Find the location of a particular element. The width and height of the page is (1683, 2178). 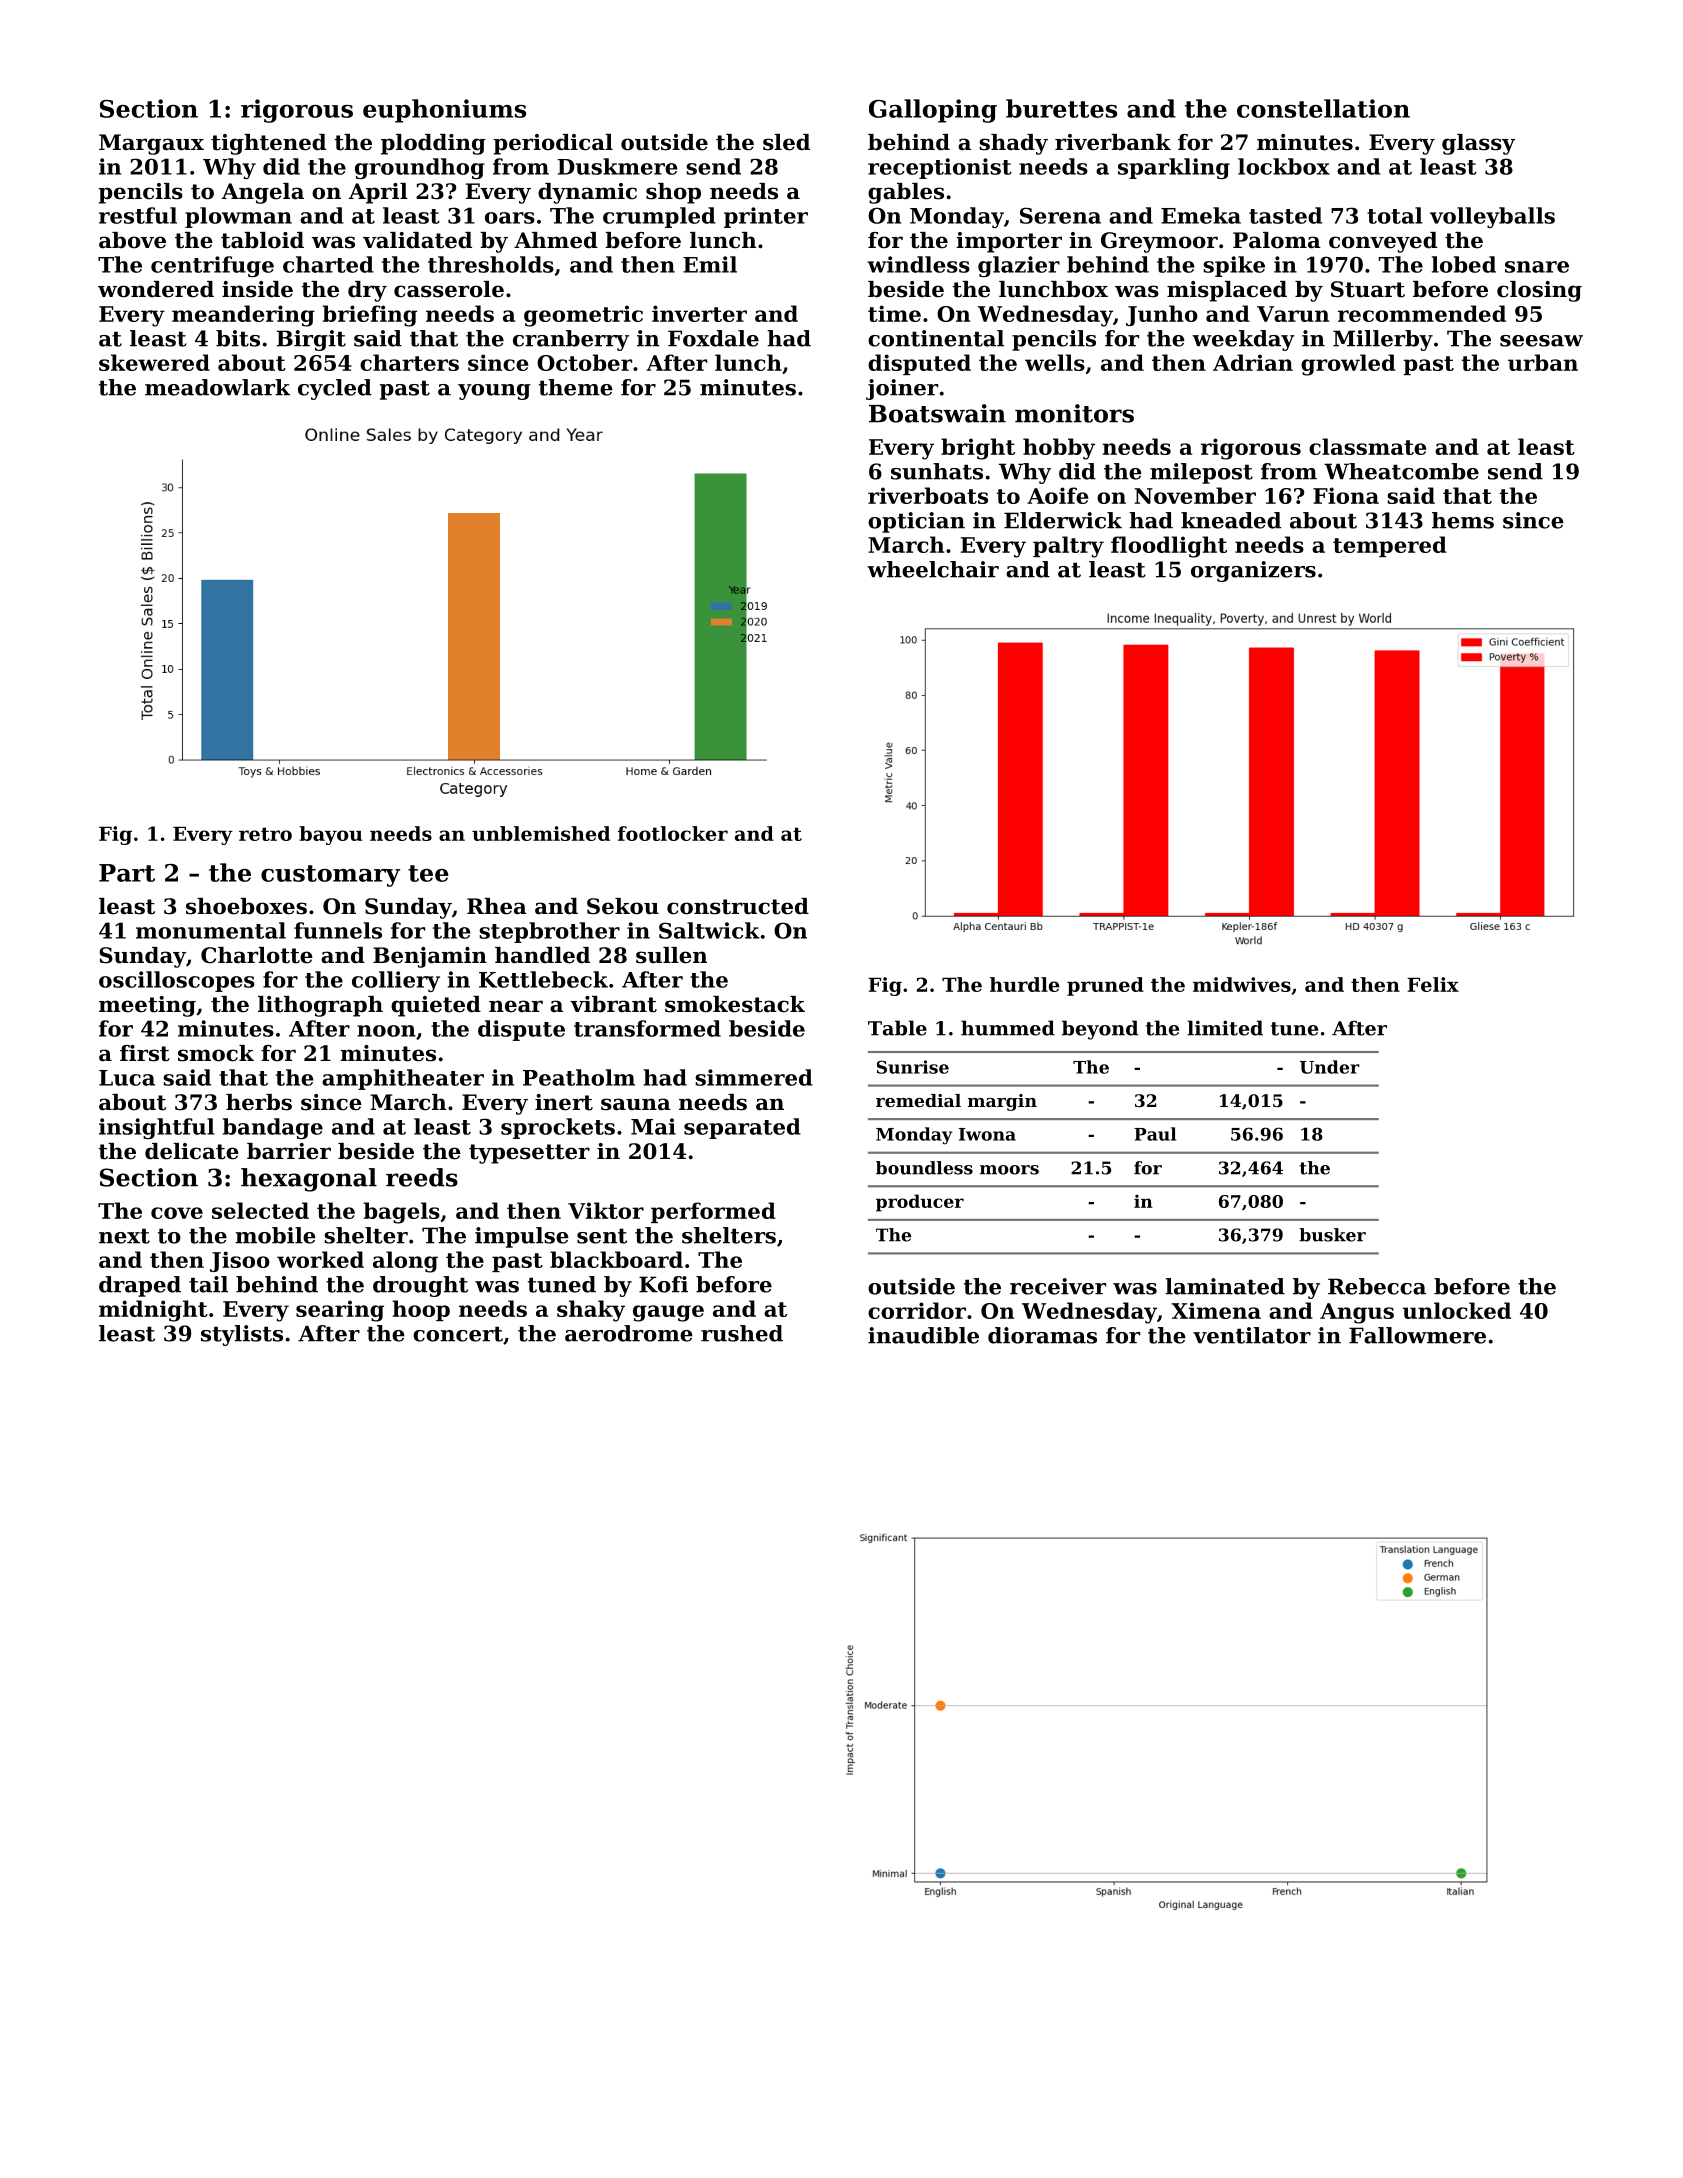

tabloid is located at coordinates (262, 240).
